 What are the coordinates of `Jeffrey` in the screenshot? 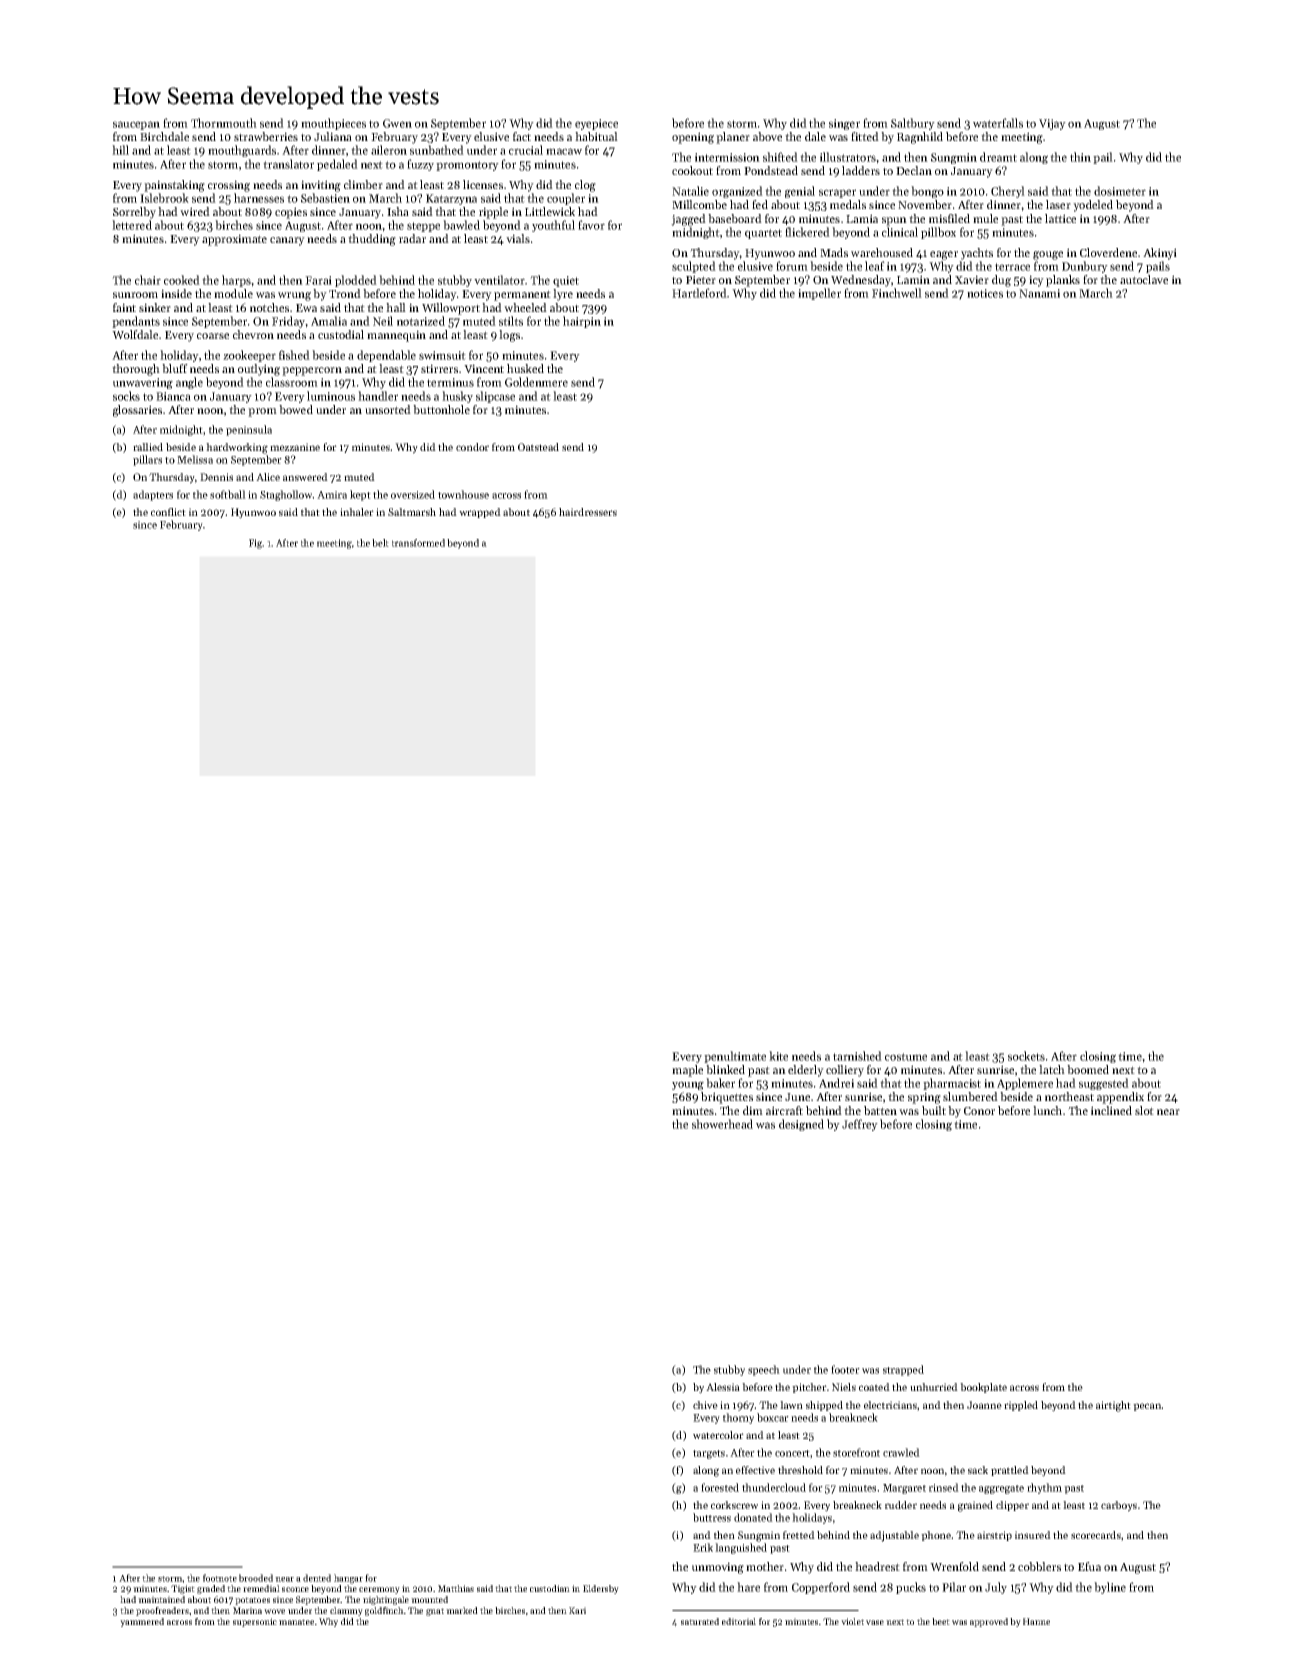 It's located at (860, 1125).
